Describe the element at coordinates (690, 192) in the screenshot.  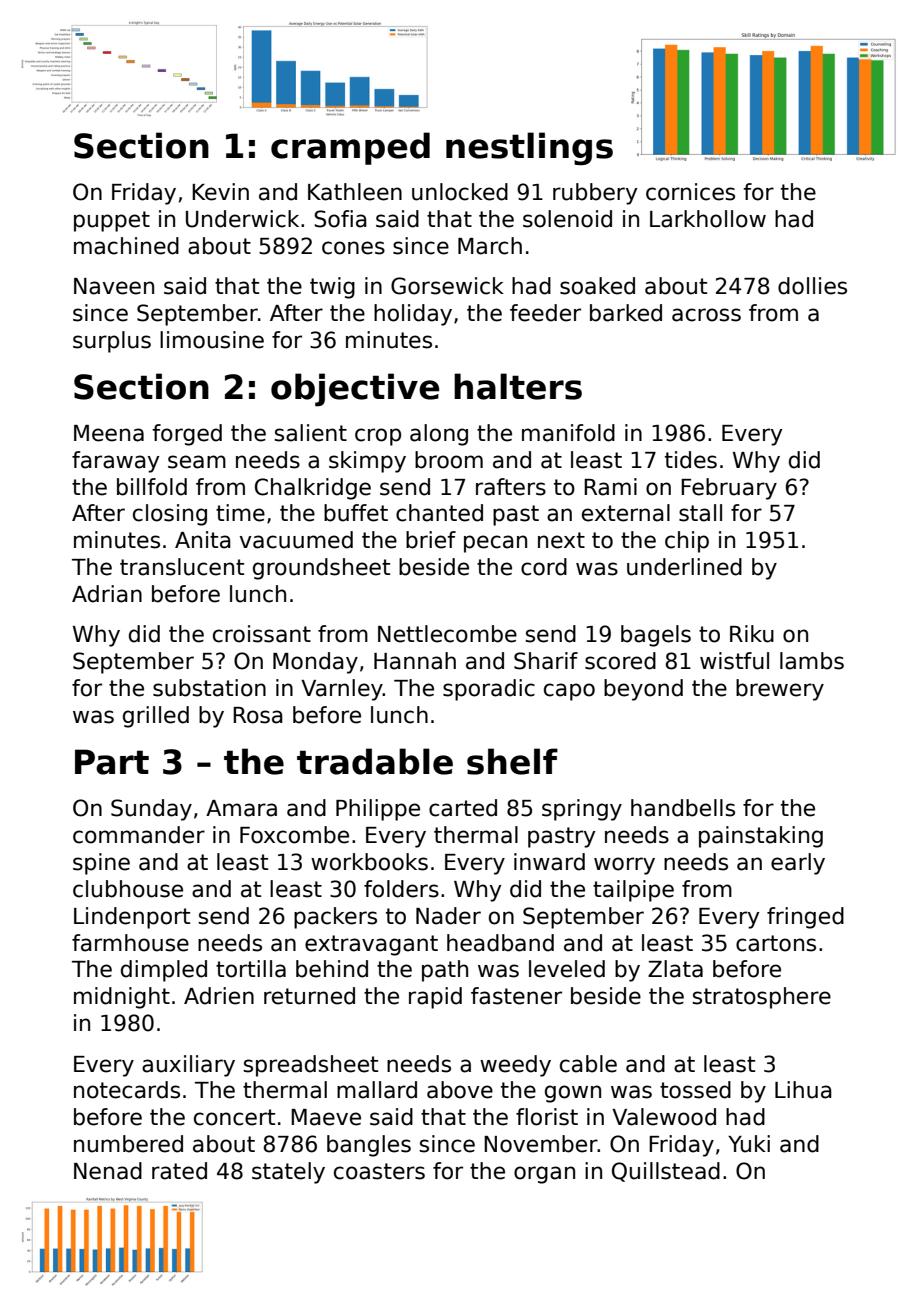
I see `cornices` at that location.
